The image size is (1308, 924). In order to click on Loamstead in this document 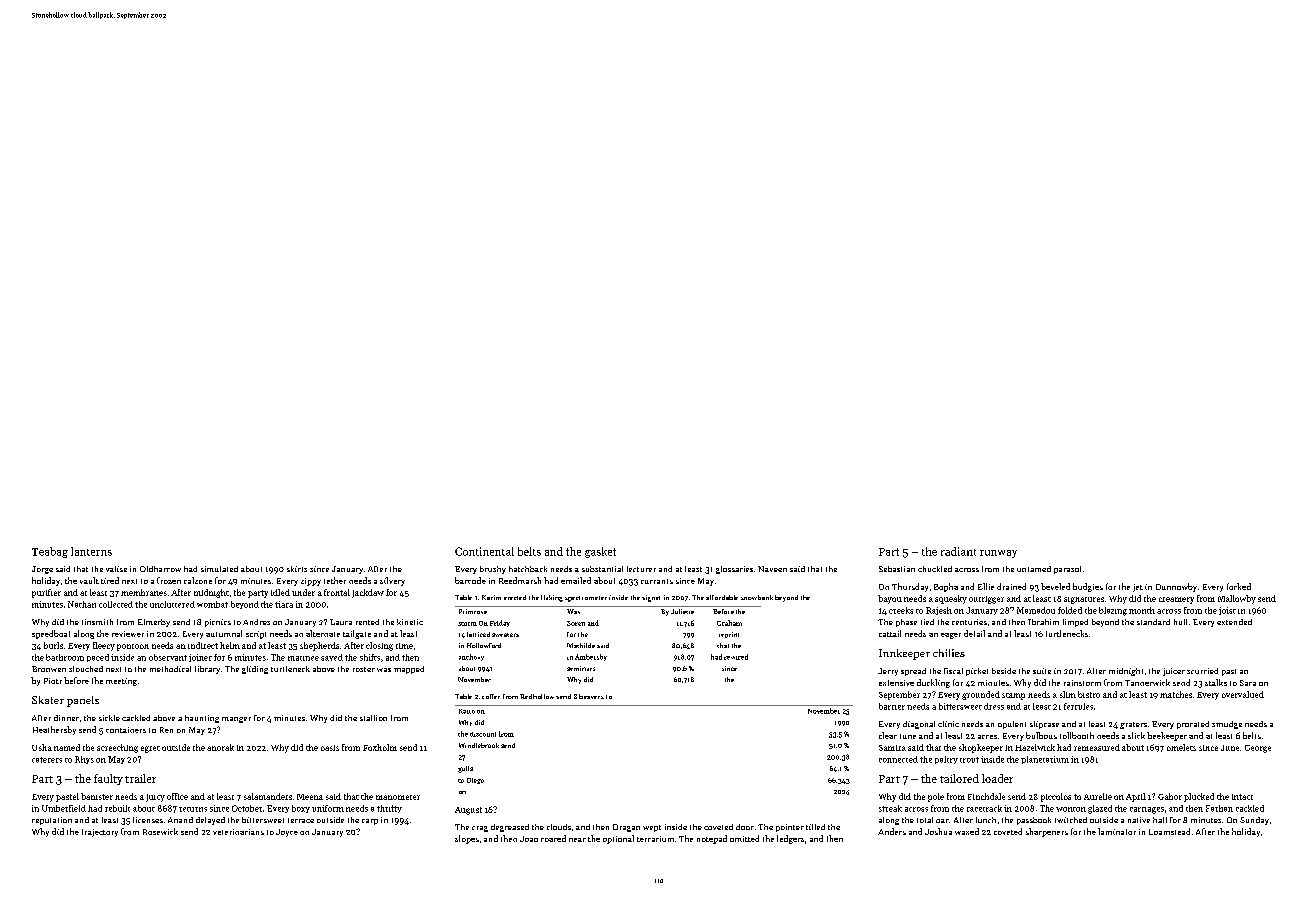, I will do `click(1169, 831)`.
